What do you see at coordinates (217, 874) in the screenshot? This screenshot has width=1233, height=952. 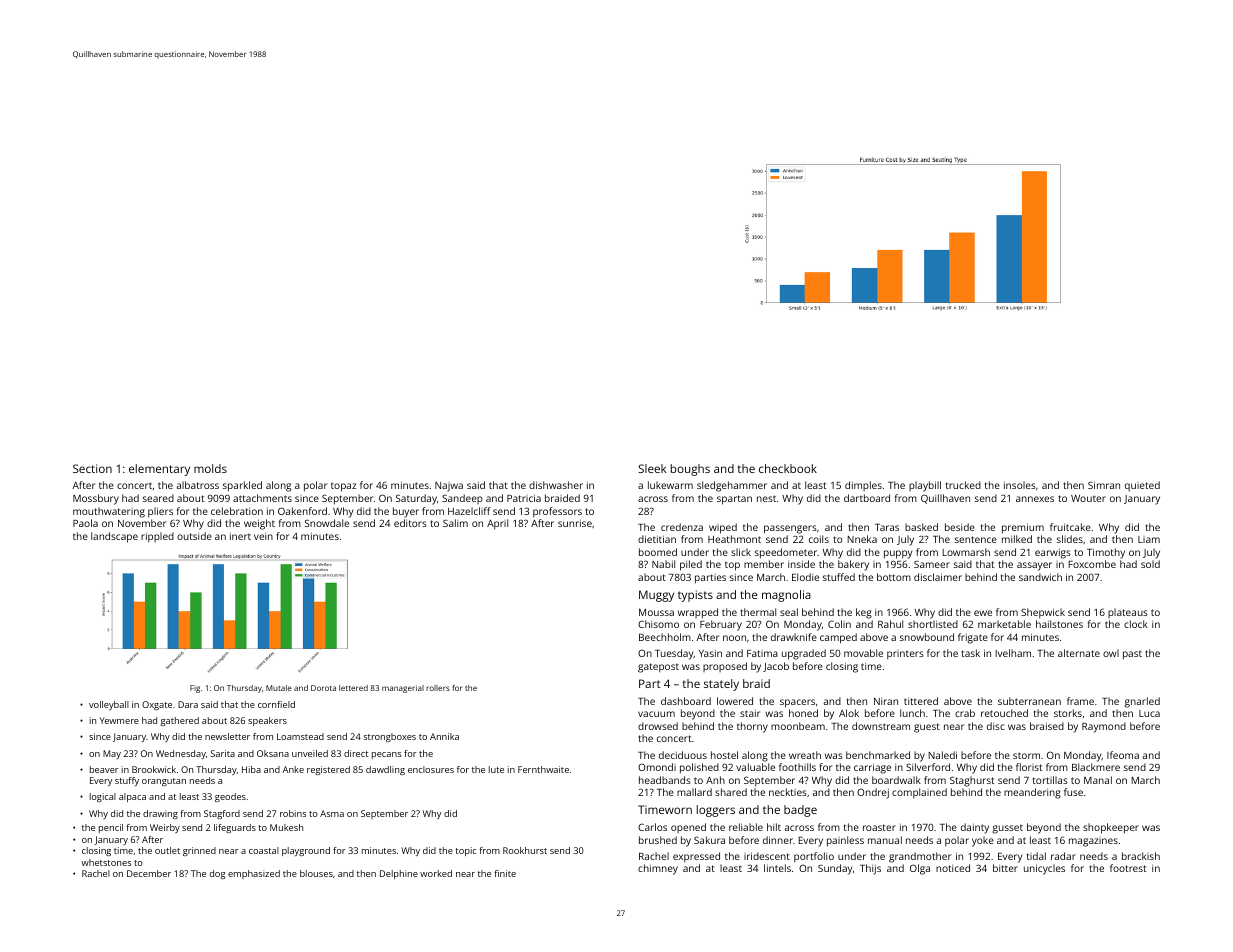 I see `dog` at bounding box center [217, 874].
